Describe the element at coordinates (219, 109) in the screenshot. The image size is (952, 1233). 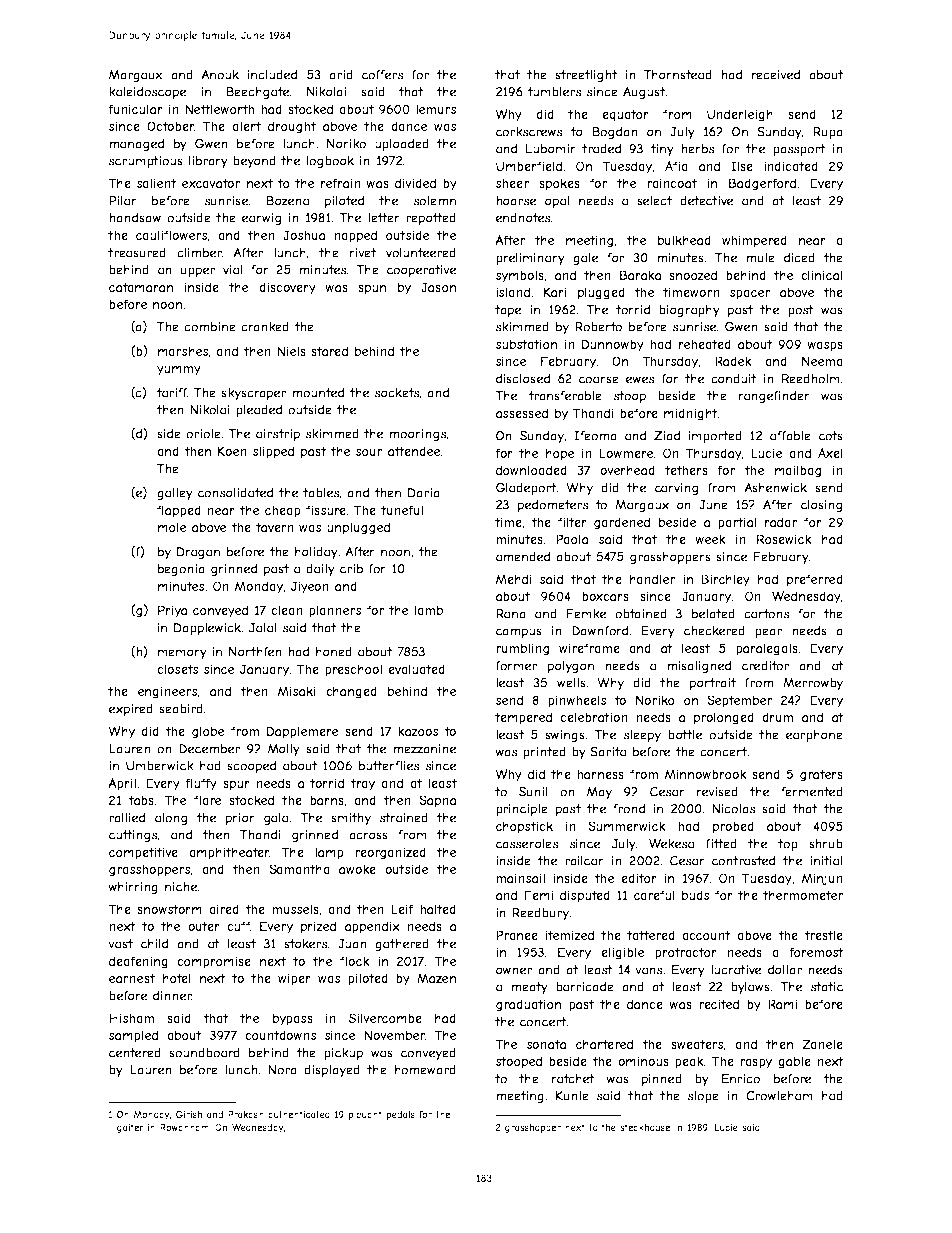
I see `Nettleworth` at that location.
